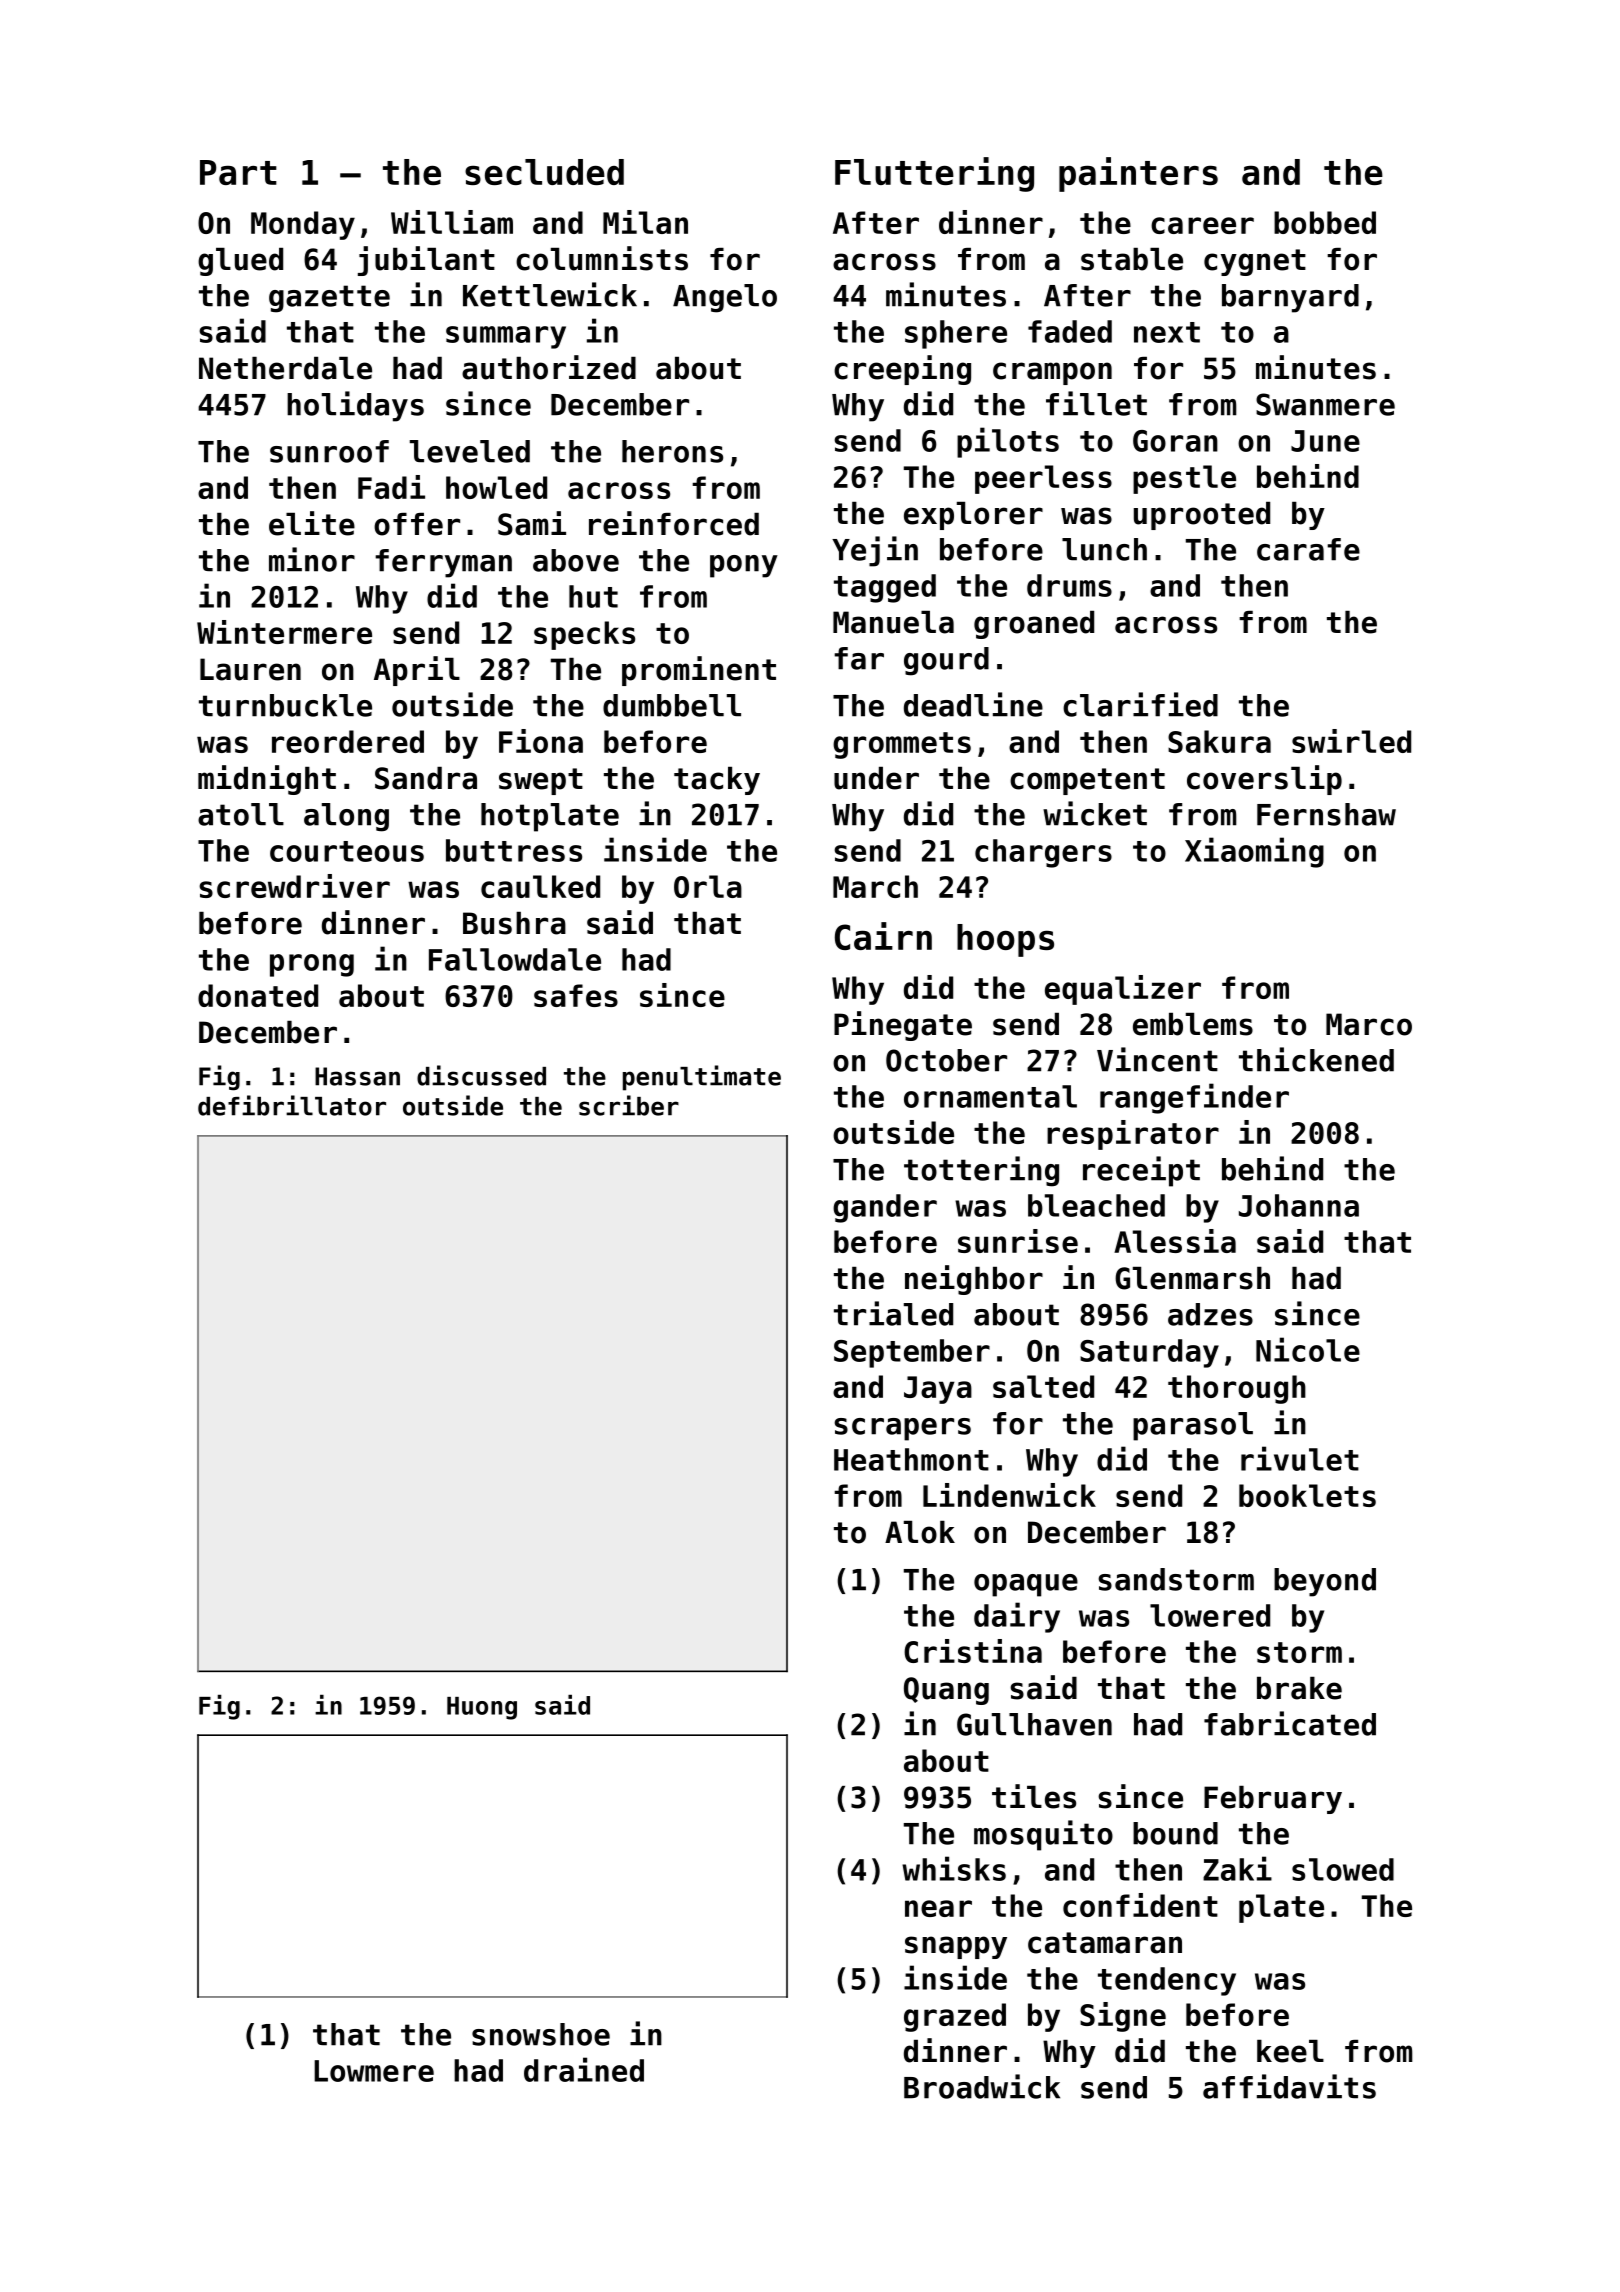 The image size is (1620, 2292). What do you see at coordinates (1289, 2086) in the screenshot?
I see `affidavits` at bounding box center [1289, 2086].
